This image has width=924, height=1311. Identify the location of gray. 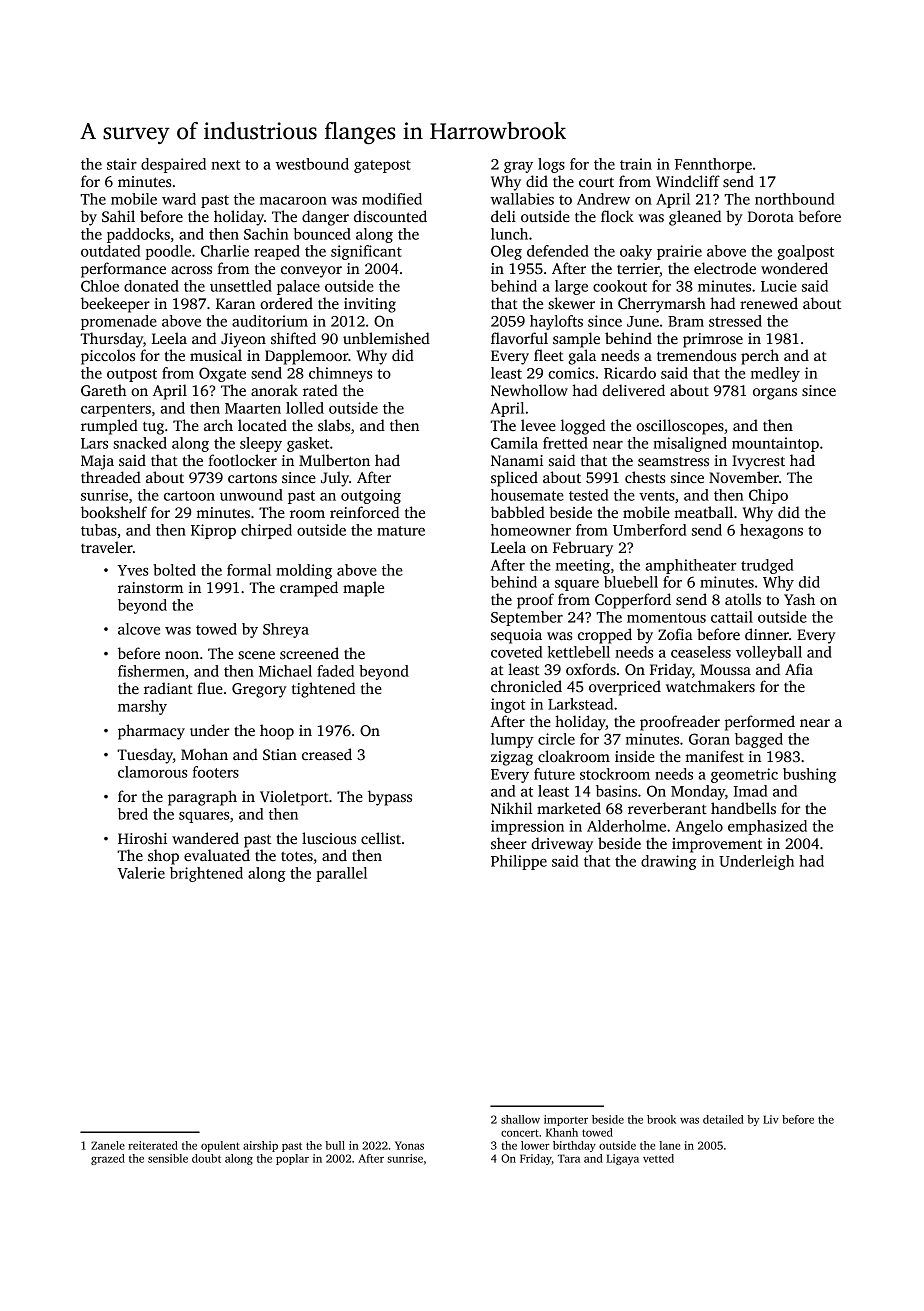
(518, 167).
